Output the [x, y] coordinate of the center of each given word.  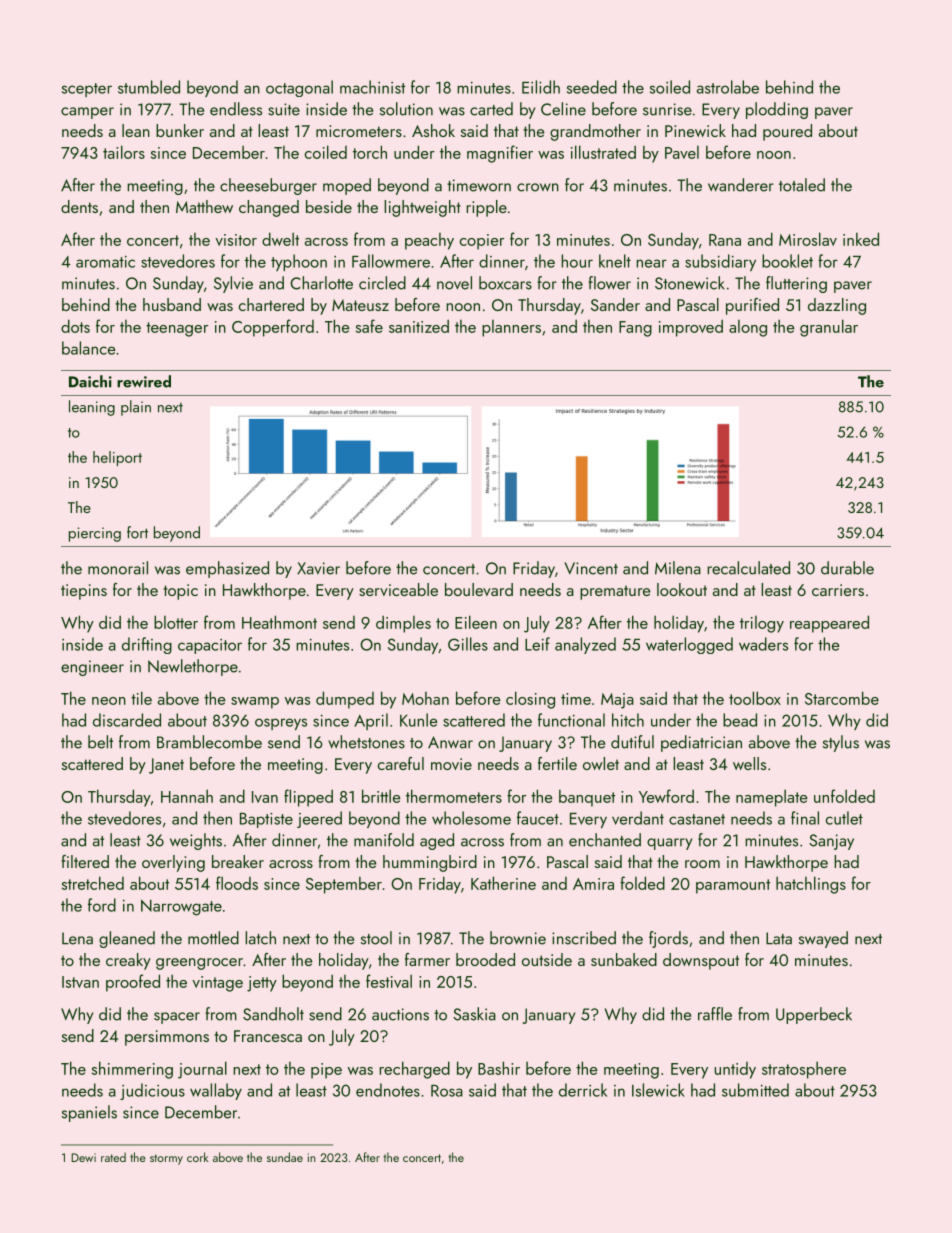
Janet [166, 766]
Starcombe [842, 698]
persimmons [167, 1038]
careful [401, 763]
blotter [176, 622]
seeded [592, 87]
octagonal [299, 88]
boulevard [479, 589]
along [748, 328]
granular [829, 328]
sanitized [419, 326]
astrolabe [728, 87]
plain [136, 408]
